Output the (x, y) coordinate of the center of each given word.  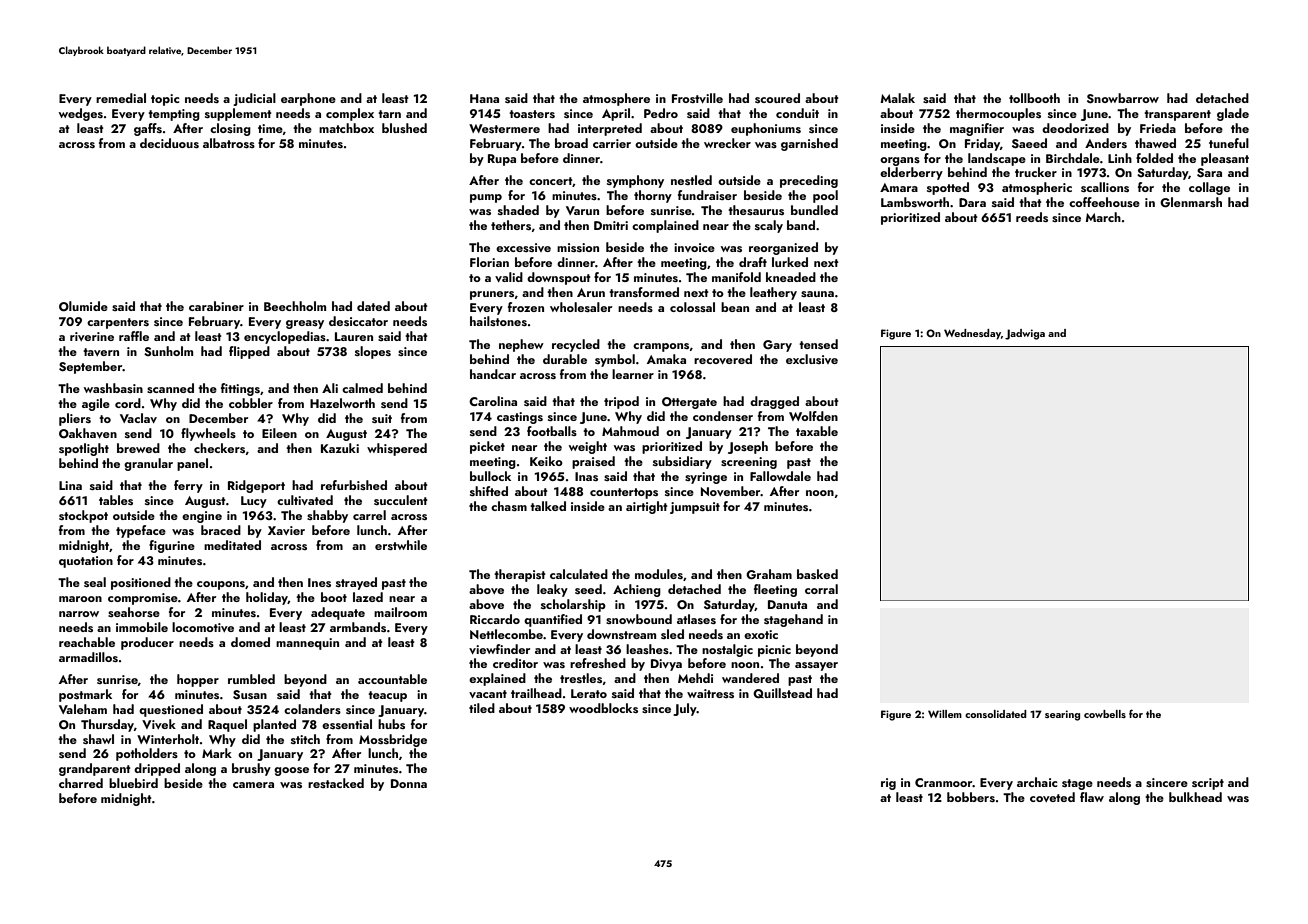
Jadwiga (1025, 334)
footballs (552, 431)
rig (888, 784)
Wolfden (813, 416)
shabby (327, 516)
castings (520, 418)
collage (1209, 188)
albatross (229, 143)
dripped (157, 769)
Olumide (83, 306)
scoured (777, 98)
